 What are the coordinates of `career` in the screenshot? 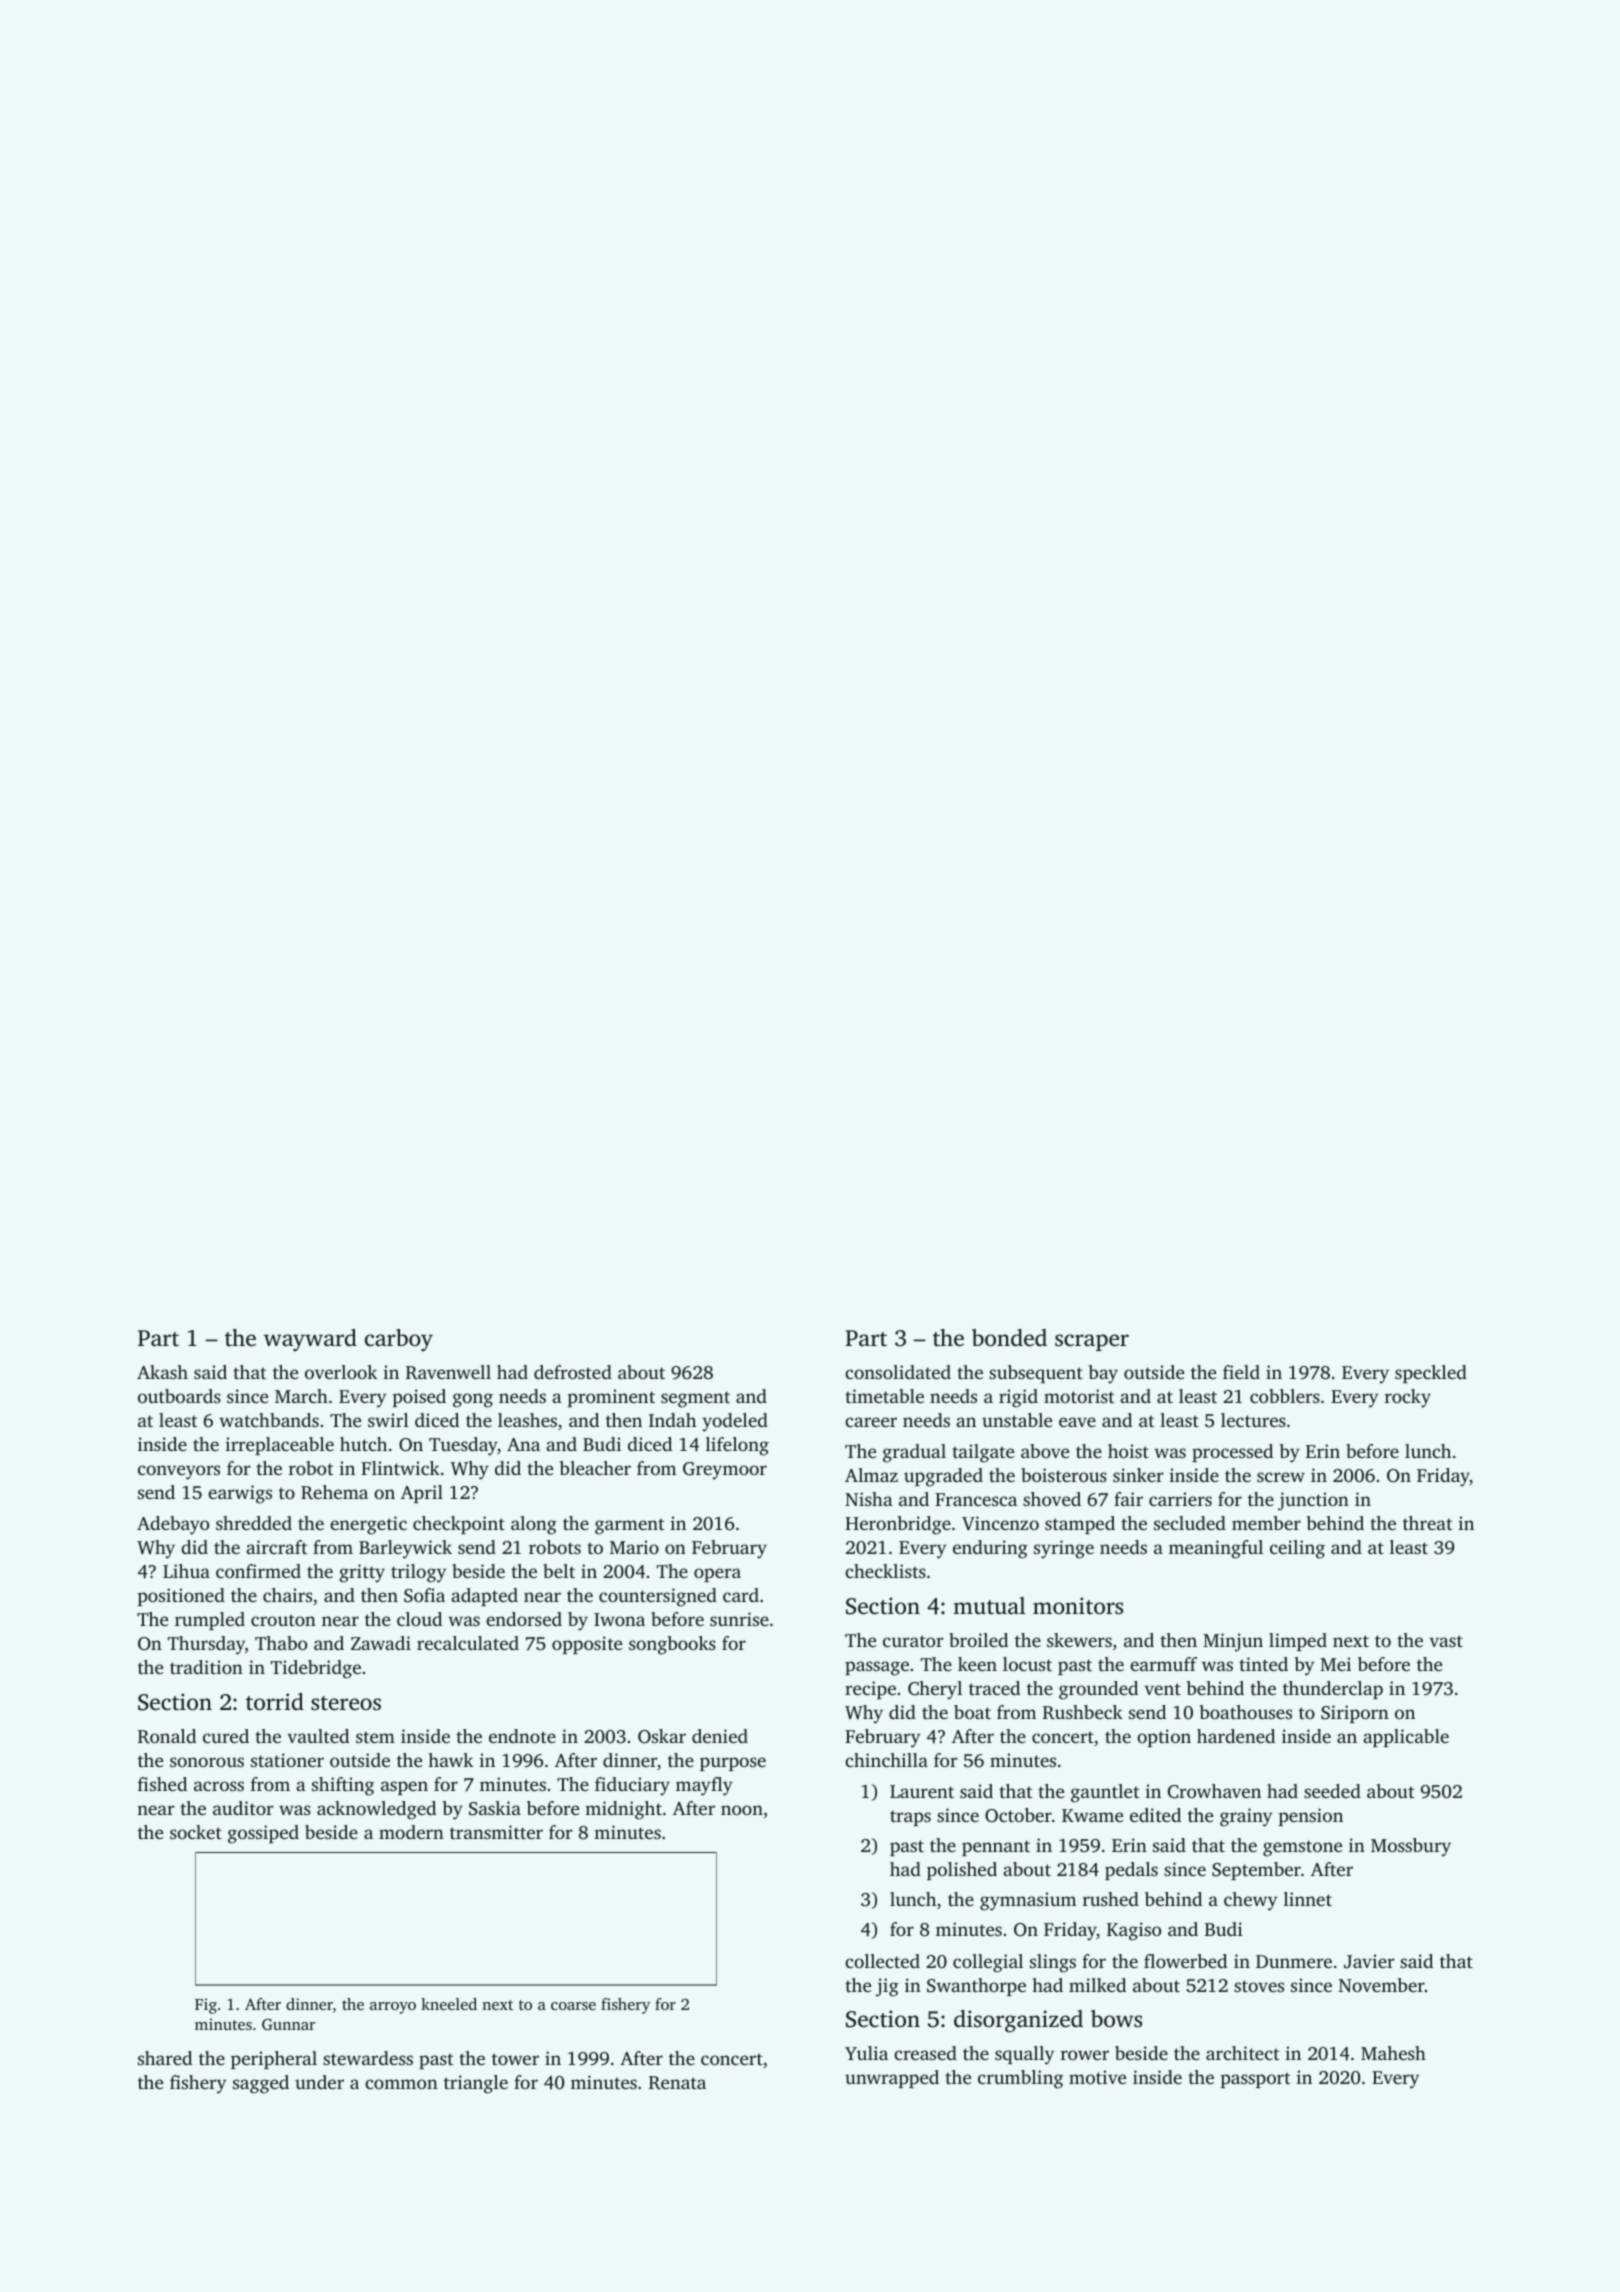 It's located at (871, 1422).
